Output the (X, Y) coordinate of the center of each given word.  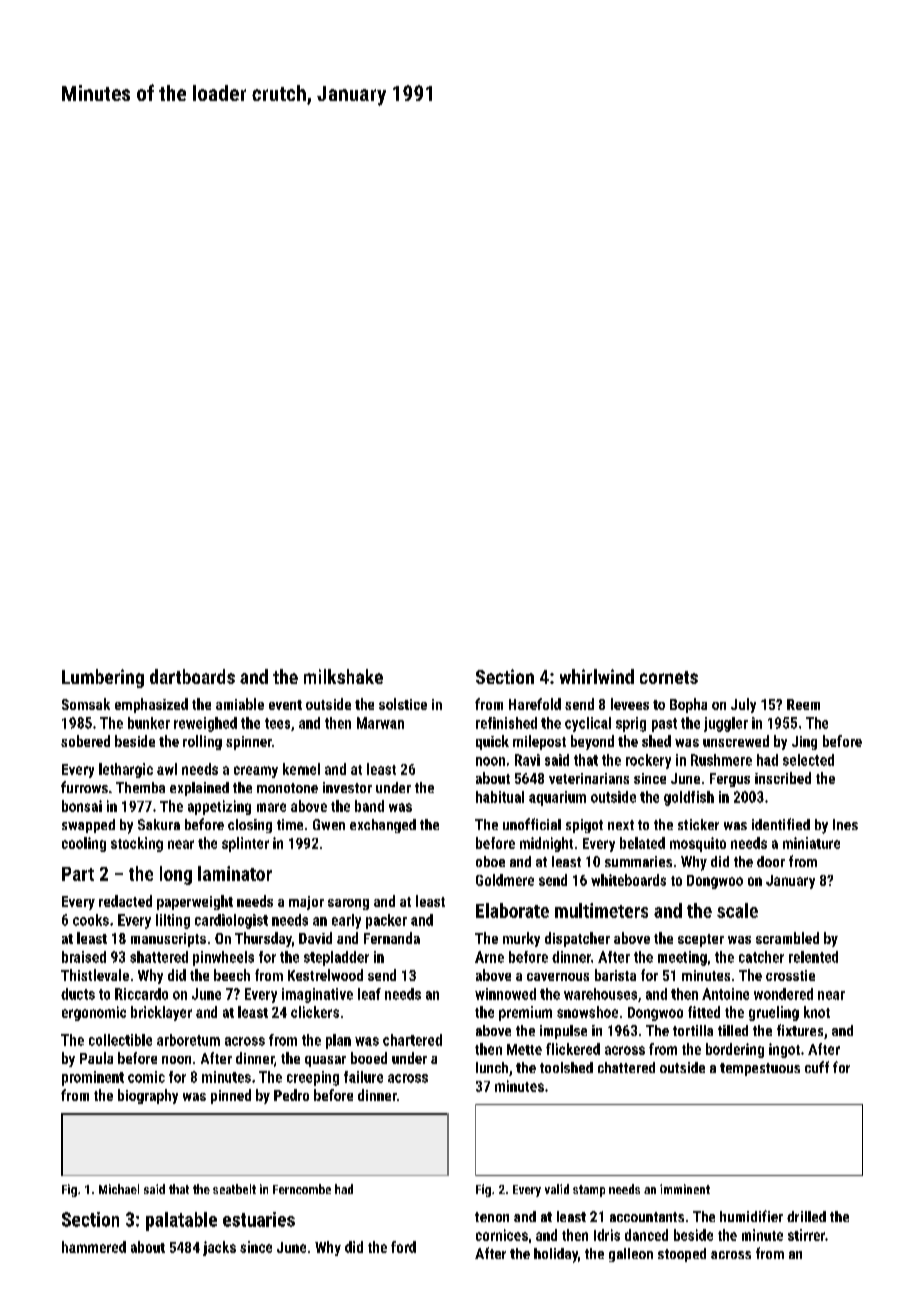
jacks (219, 1248)
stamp (589, 1191)
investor (347, 787)
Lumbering (103, 678)
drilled (806, 1216)
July (743, 705)
